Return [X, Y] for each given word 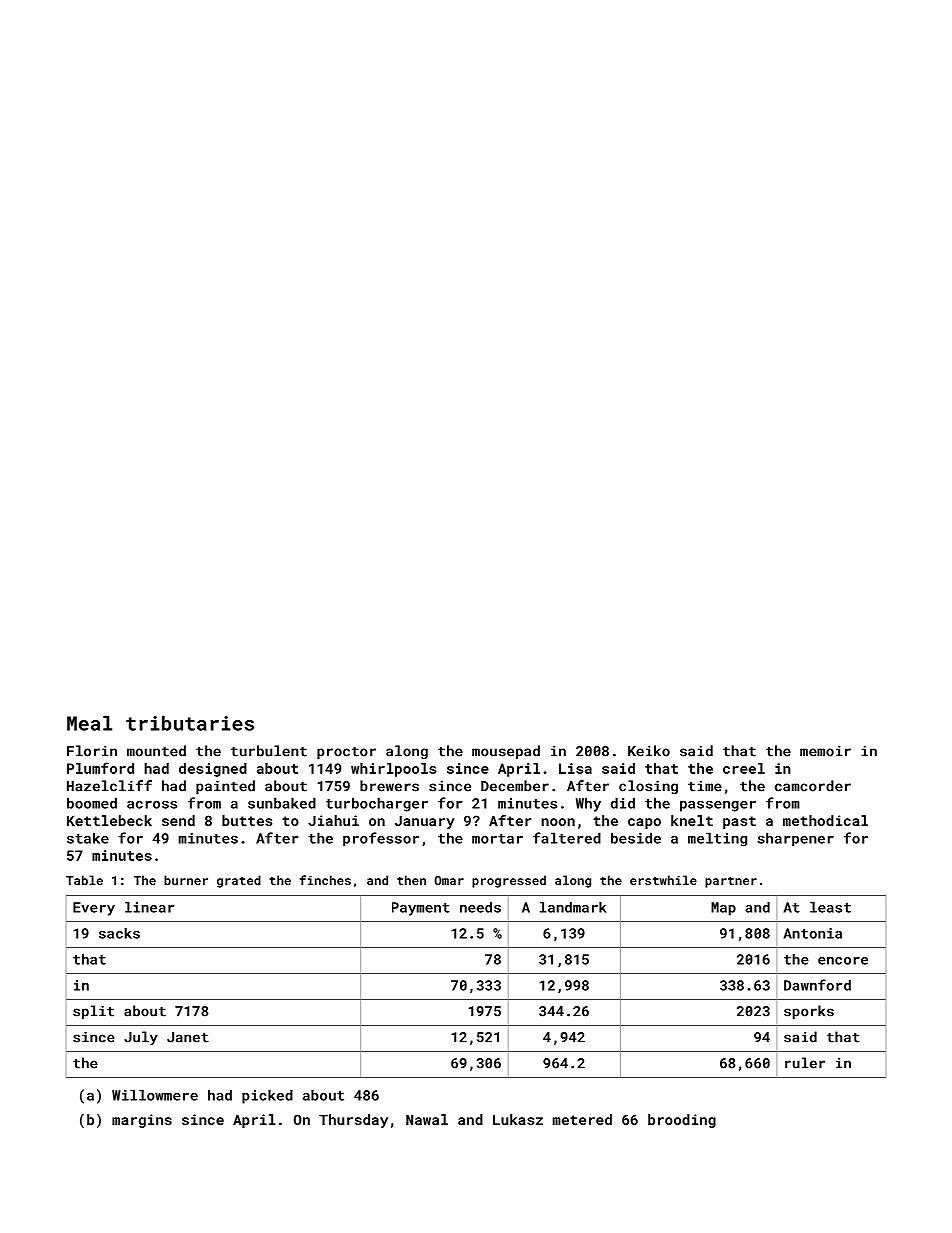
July [141, 1038]
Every [94, 909]
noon [558, 822]
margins [142, 1121]
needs [480, 907]
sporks [809, 1012]
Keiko [649, 751]
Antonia [813, 933]
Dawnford [817, 985]
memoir [825, 751]
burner [186, 880]
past [739, 822]
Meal [89, 723]
